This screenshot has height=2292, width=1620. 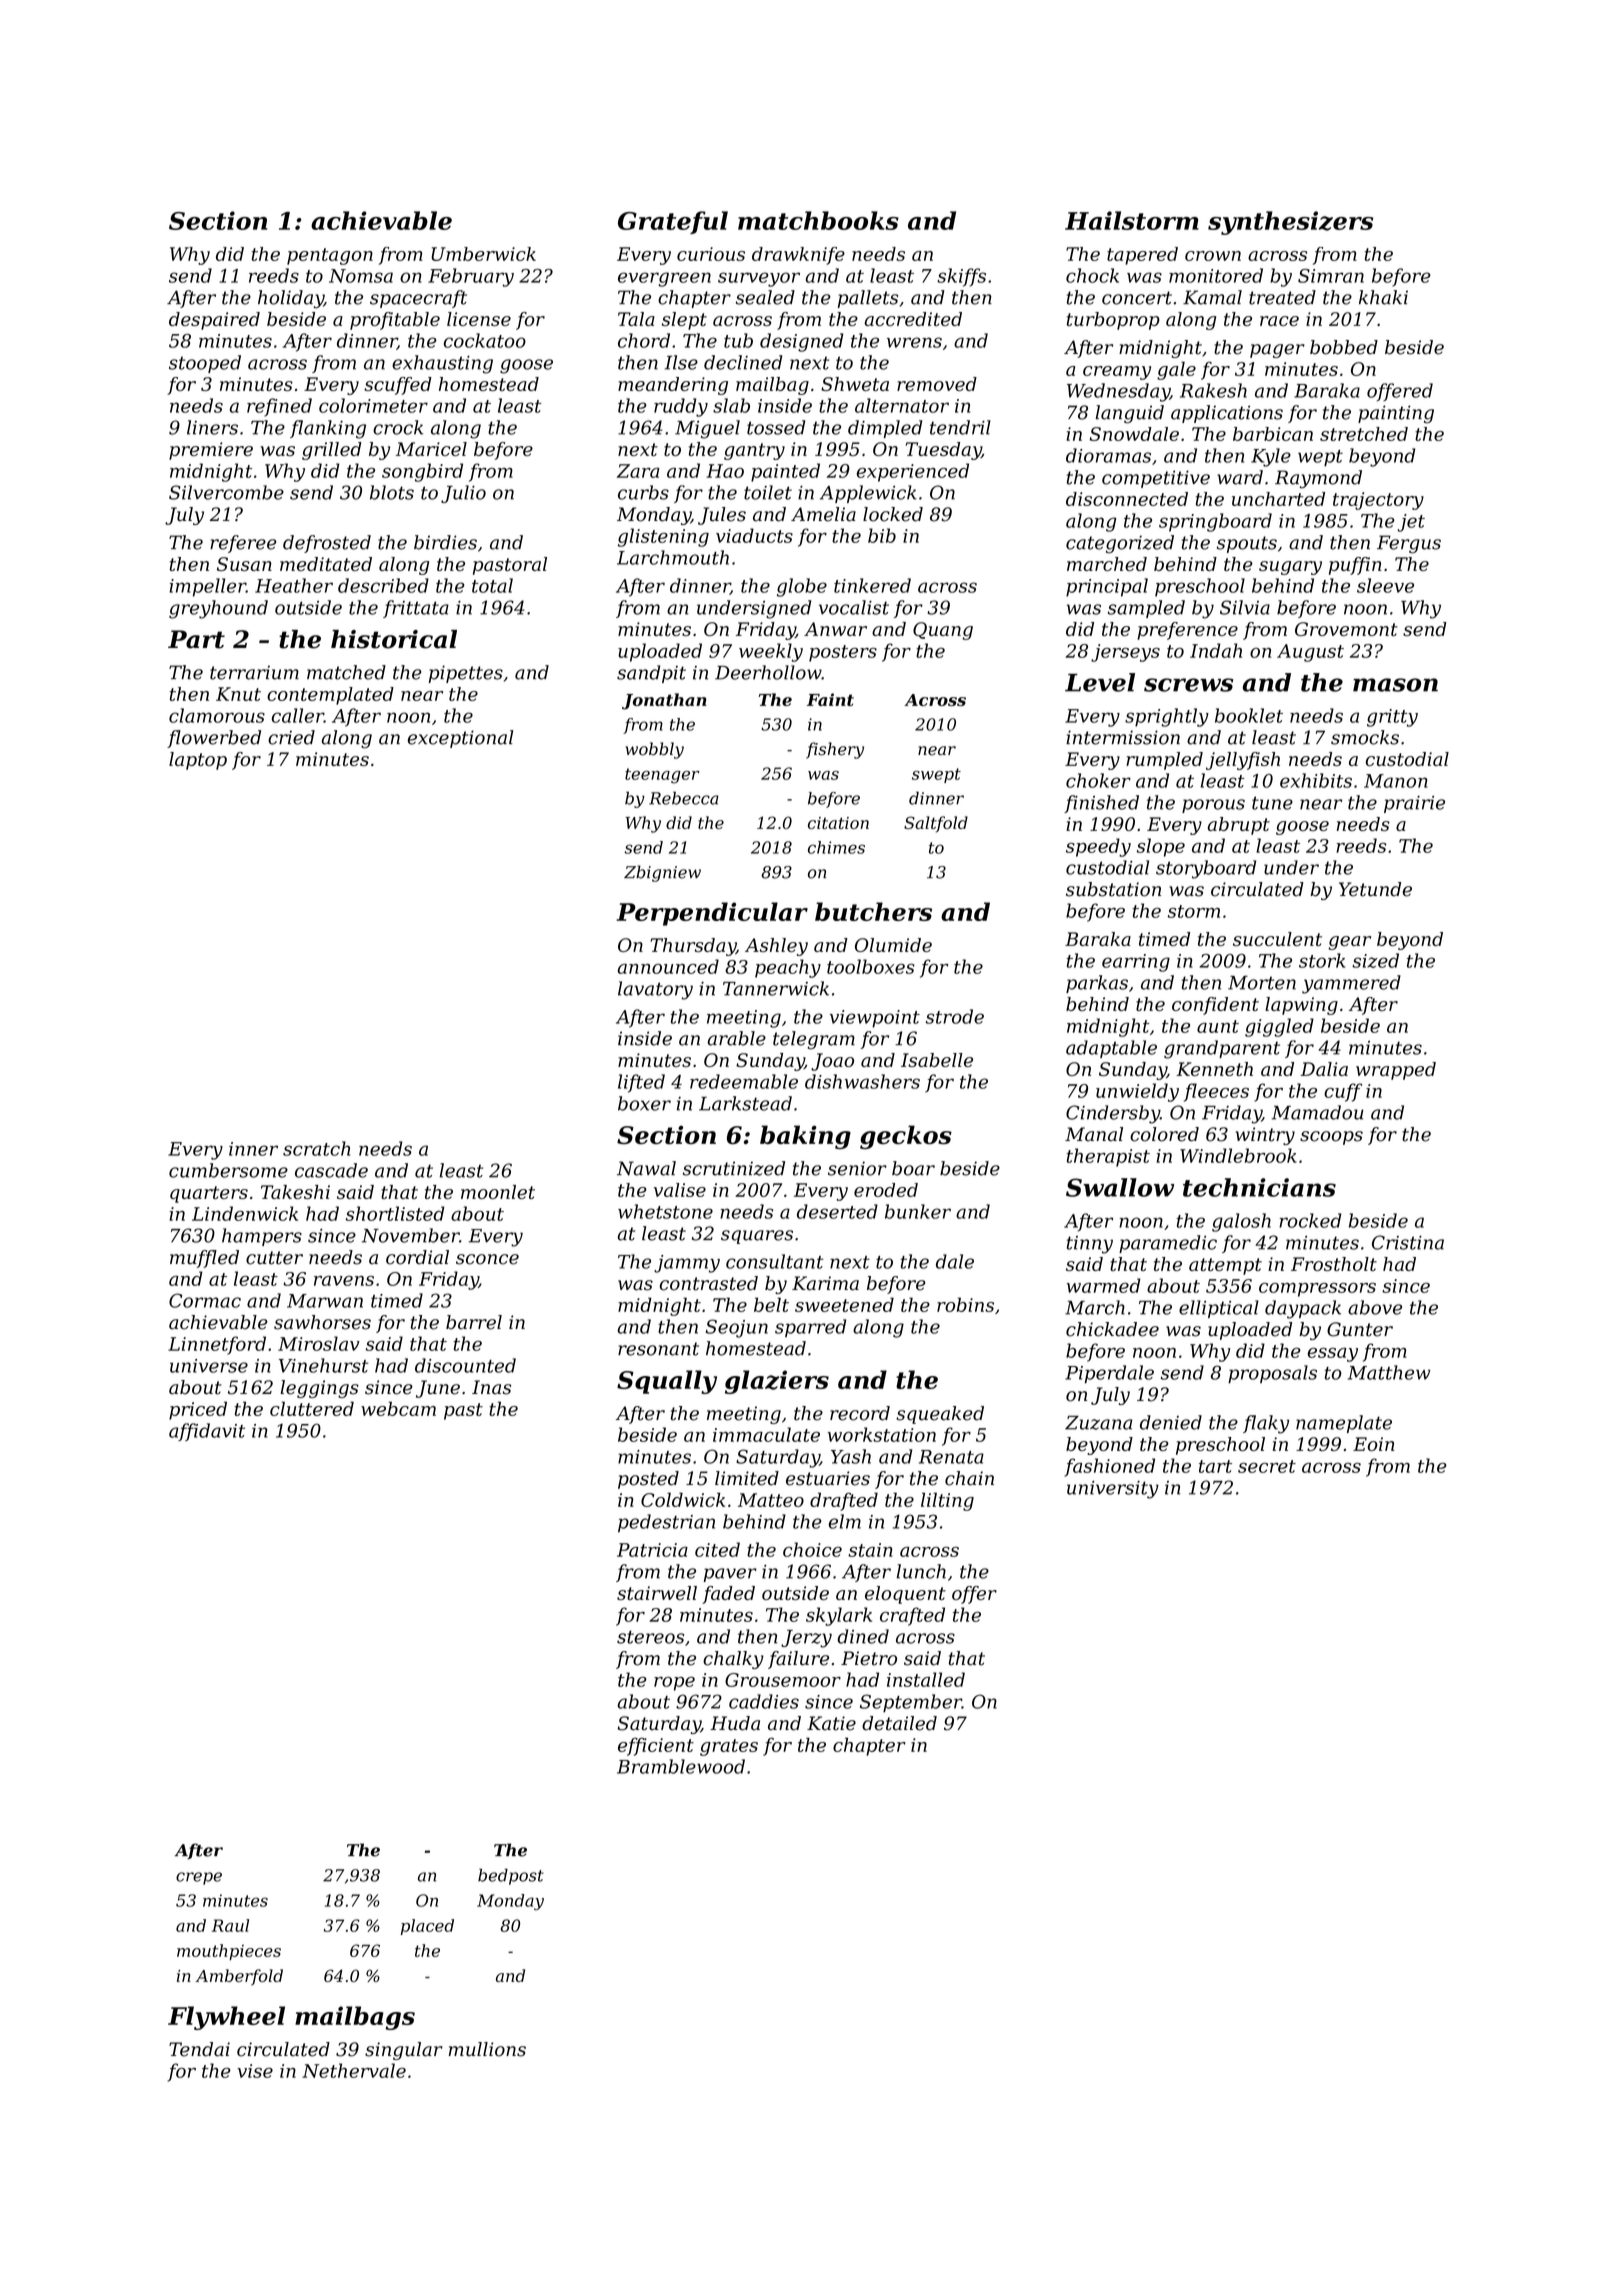 What do you see at coordinates (460, 739) in the screenshot?
I see `exceptional` at bounding box center [460, 739].
